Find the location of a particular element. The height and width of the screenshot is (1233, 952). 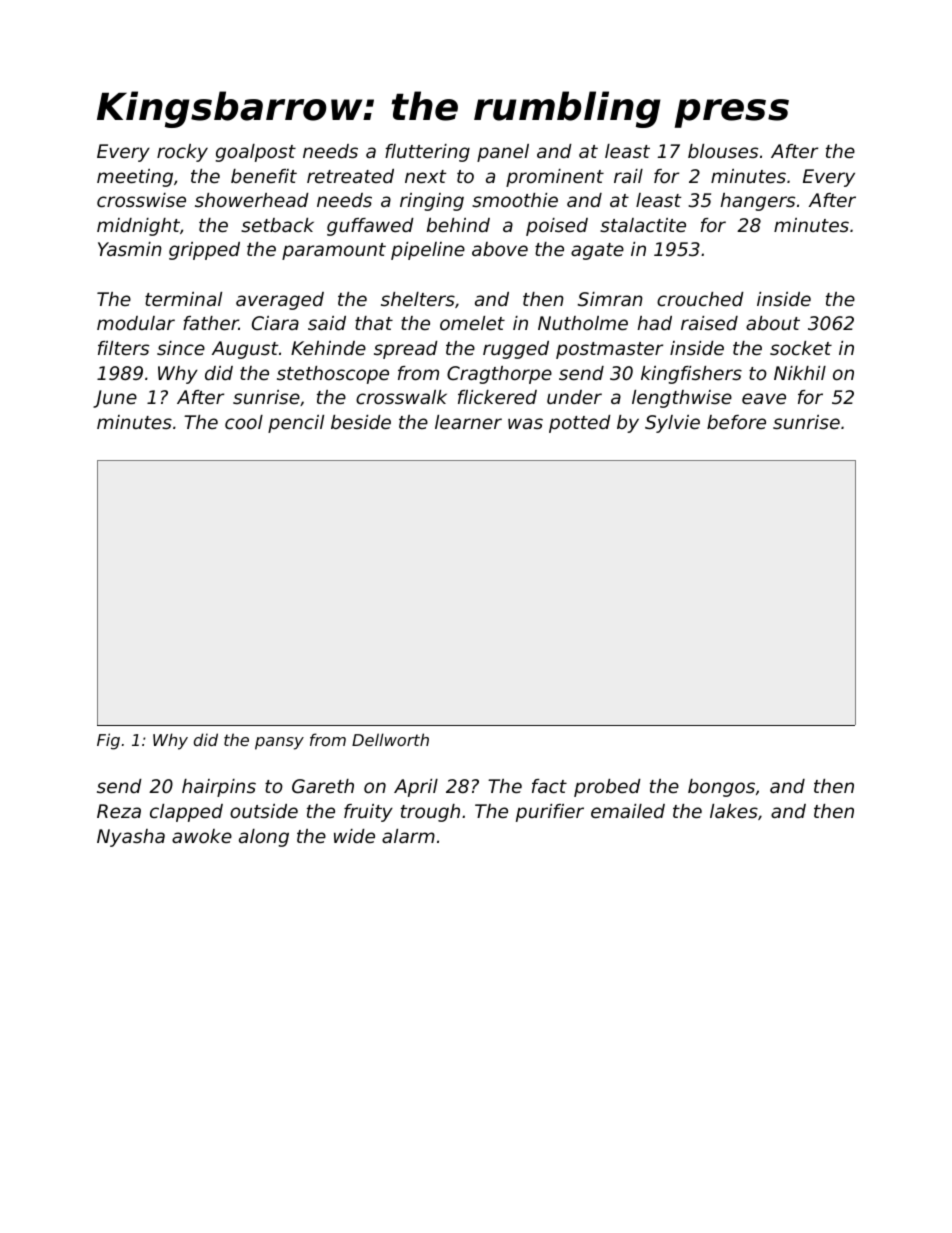

cool is located at coordinates (244, 422).
